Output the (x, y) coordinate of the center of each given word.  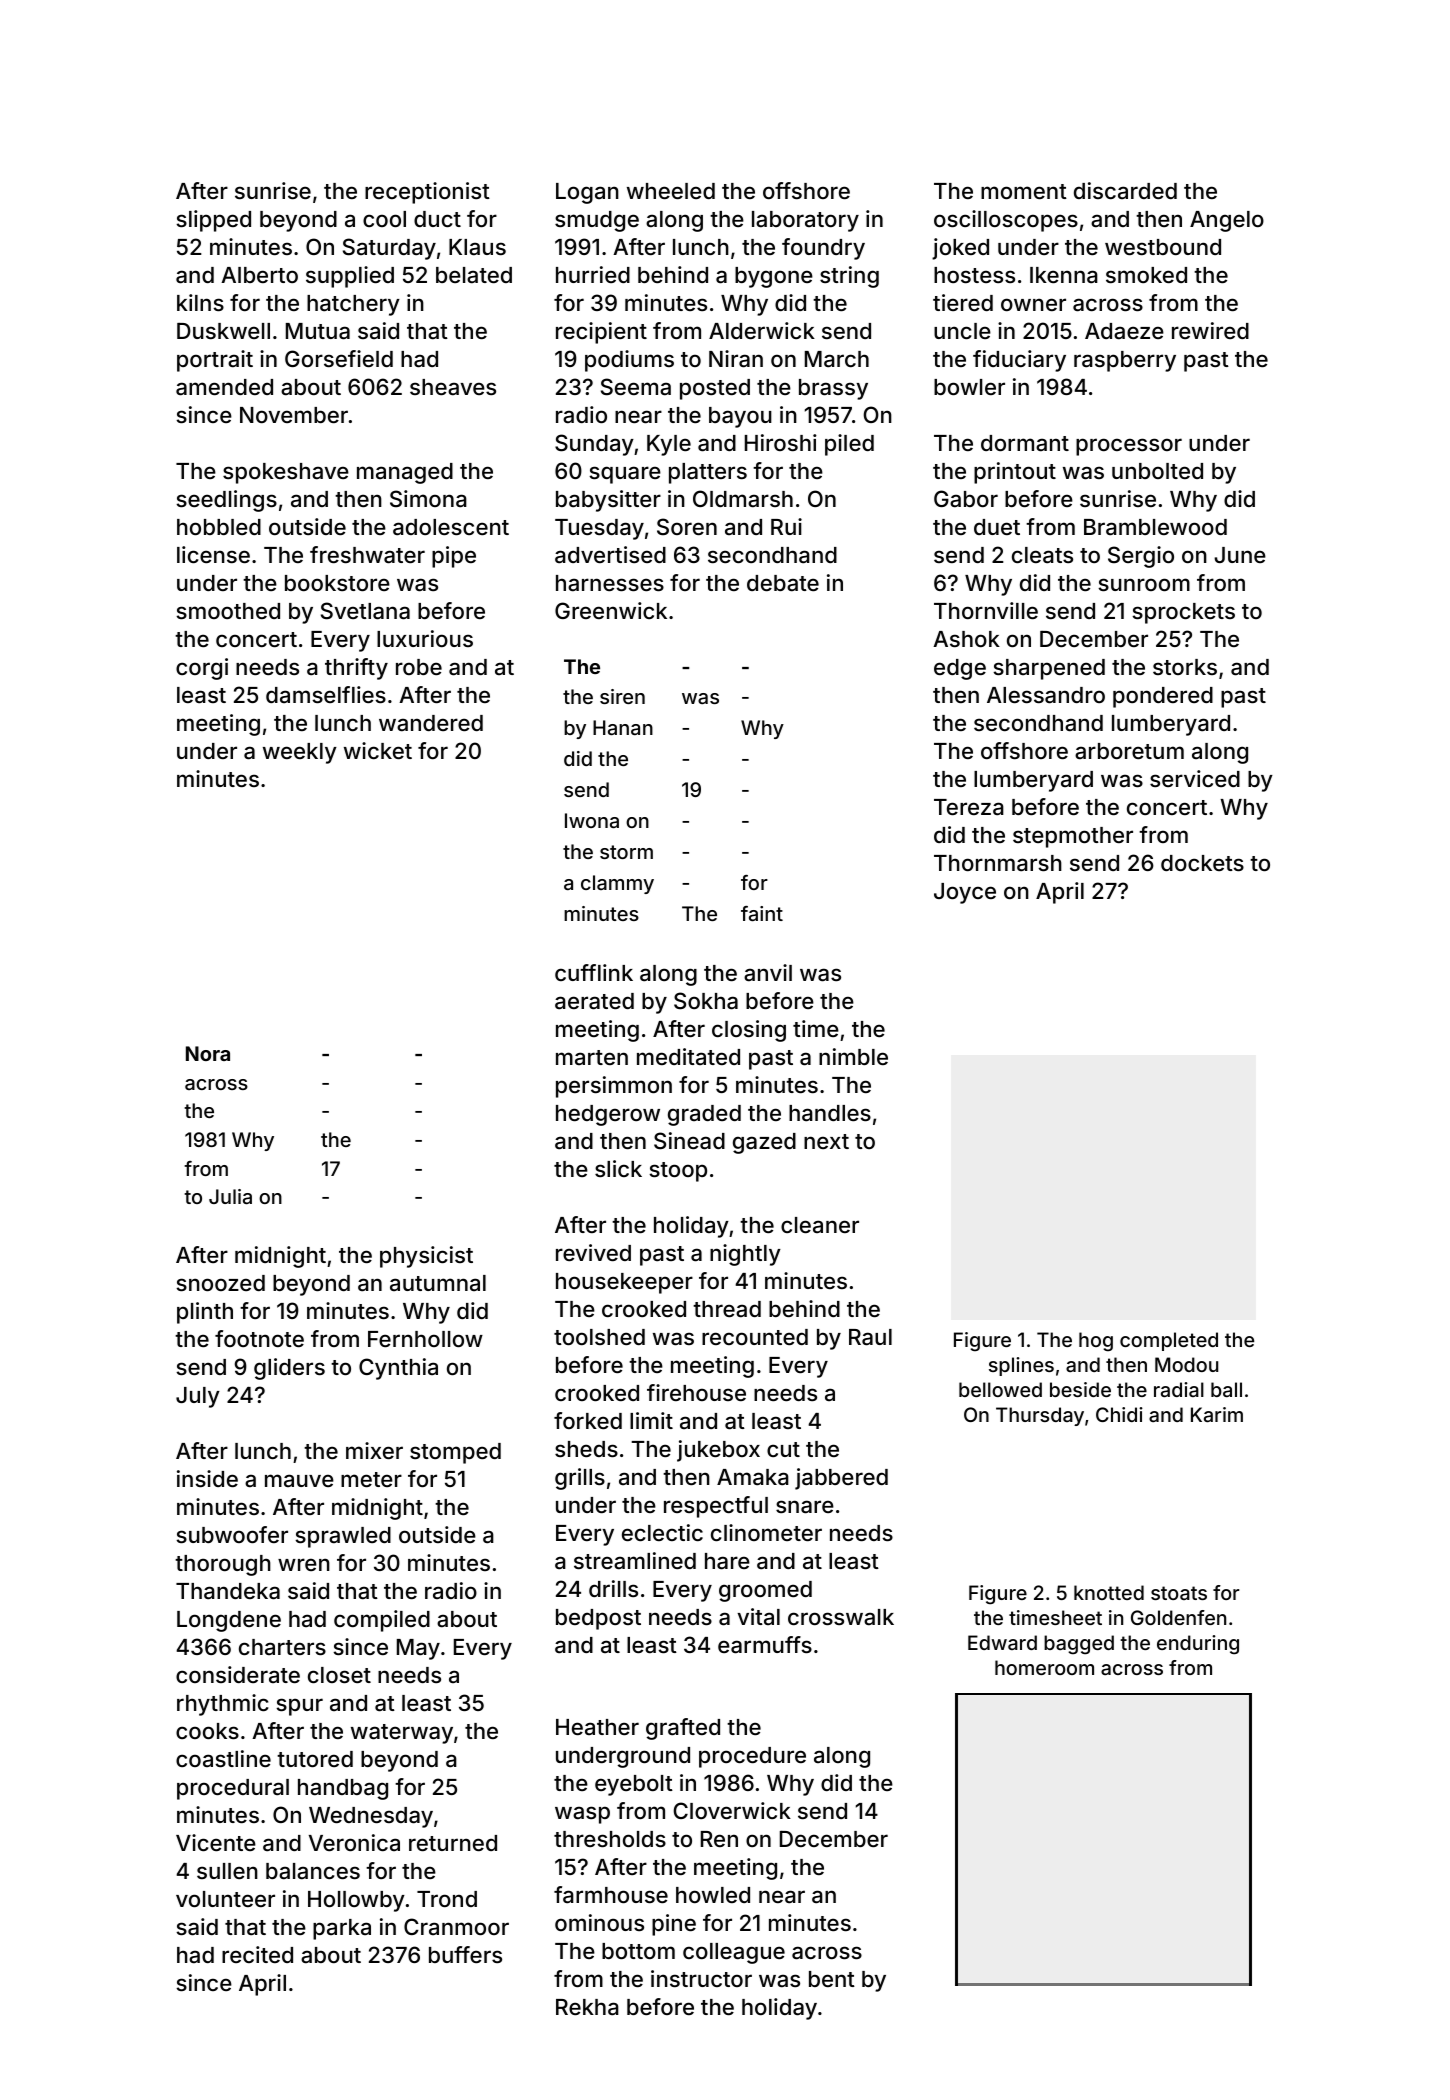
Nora (208, 1053)
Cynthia (398, 1369)
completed (1169, 1341)
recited (257, 1954)
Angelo (1227, 221)
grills (580, 1479)
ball (1226, 1389)
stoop (678, 1172)
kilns (200, 302)
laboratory (805, 221)
